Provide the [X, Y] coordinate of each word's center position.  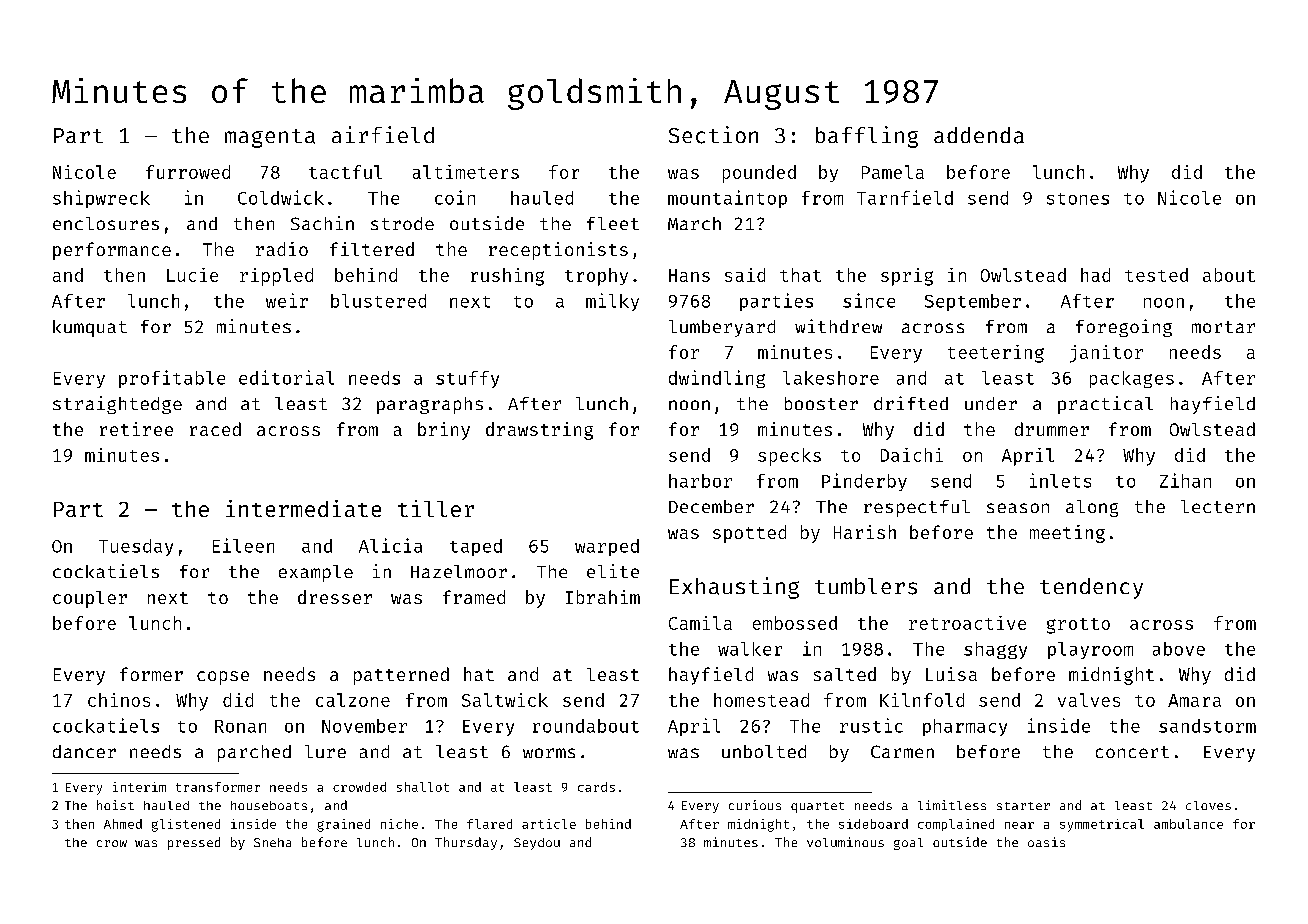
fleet [613, 223]
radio [282, 249]
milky [612, 302]
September [973, 302]
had [1095, 275]
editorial [286, 377]
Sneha [272, 842]
